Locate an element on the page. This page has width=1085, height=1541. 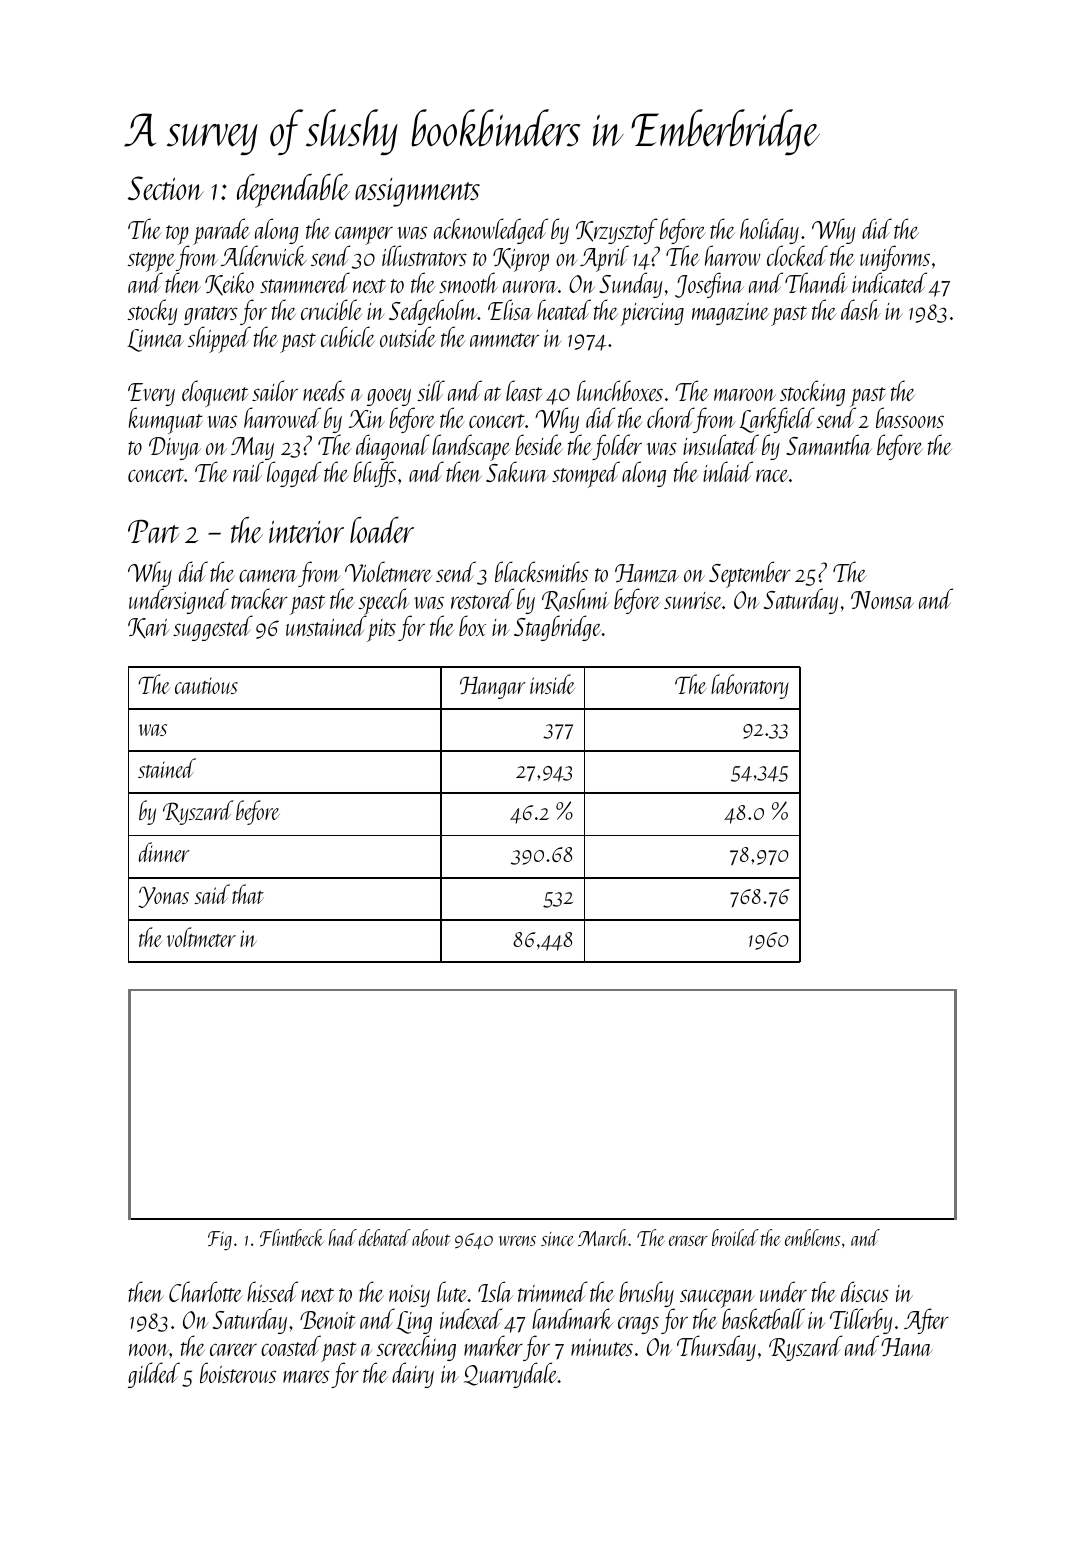
rail is located at coordinates (248, 472).
